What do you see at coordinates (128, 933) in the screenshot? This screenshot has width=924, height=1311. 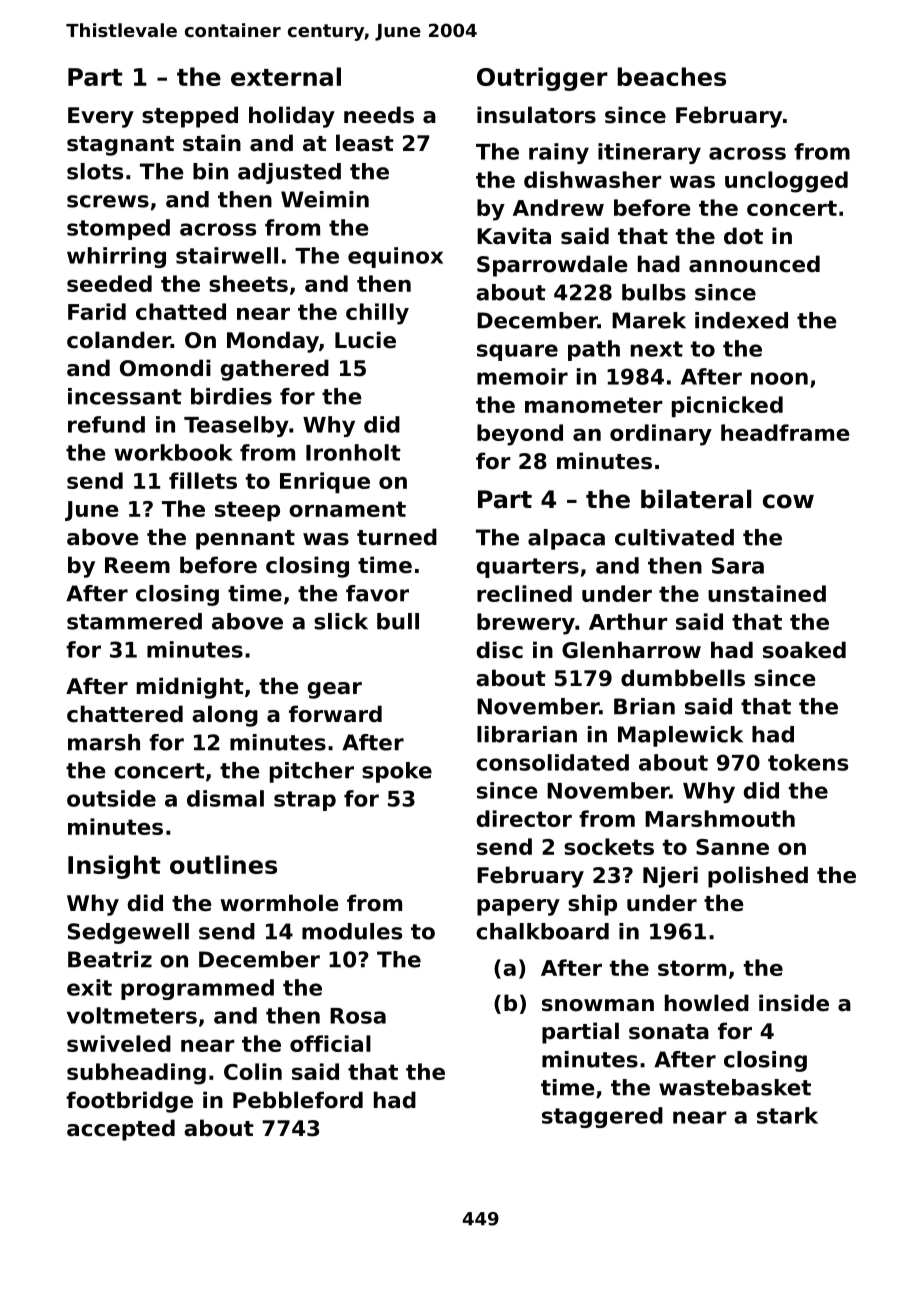 I see `Sedgewell` at bounding box center [128, 933].
